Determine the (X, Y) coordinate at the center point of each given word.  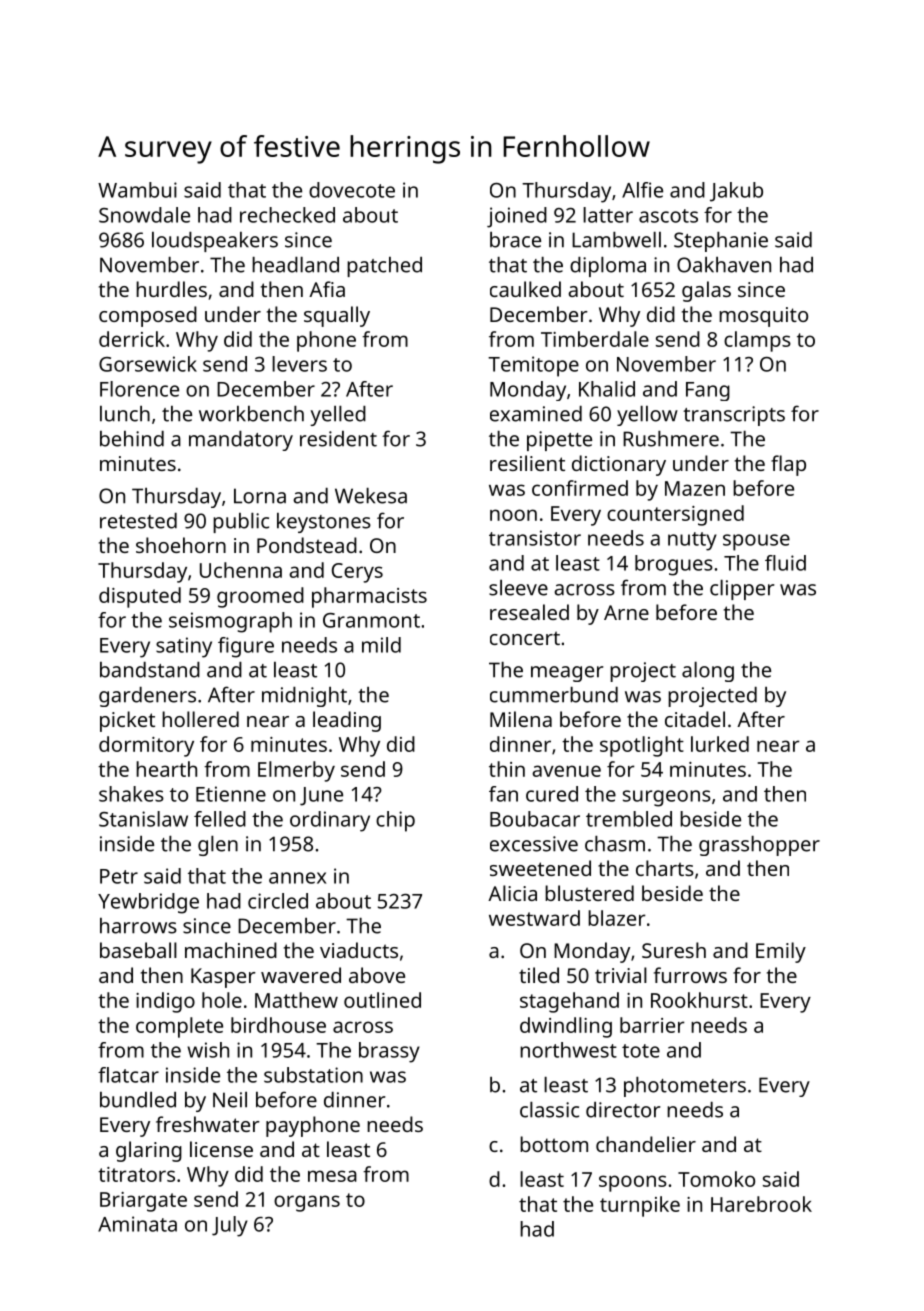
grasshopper (759, 846)
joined (517, 217)
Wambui (137, 190)
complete (179, 1027)
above (377, 975)
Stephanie (721, 242)
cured (552, 794)
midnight (304, 697)
